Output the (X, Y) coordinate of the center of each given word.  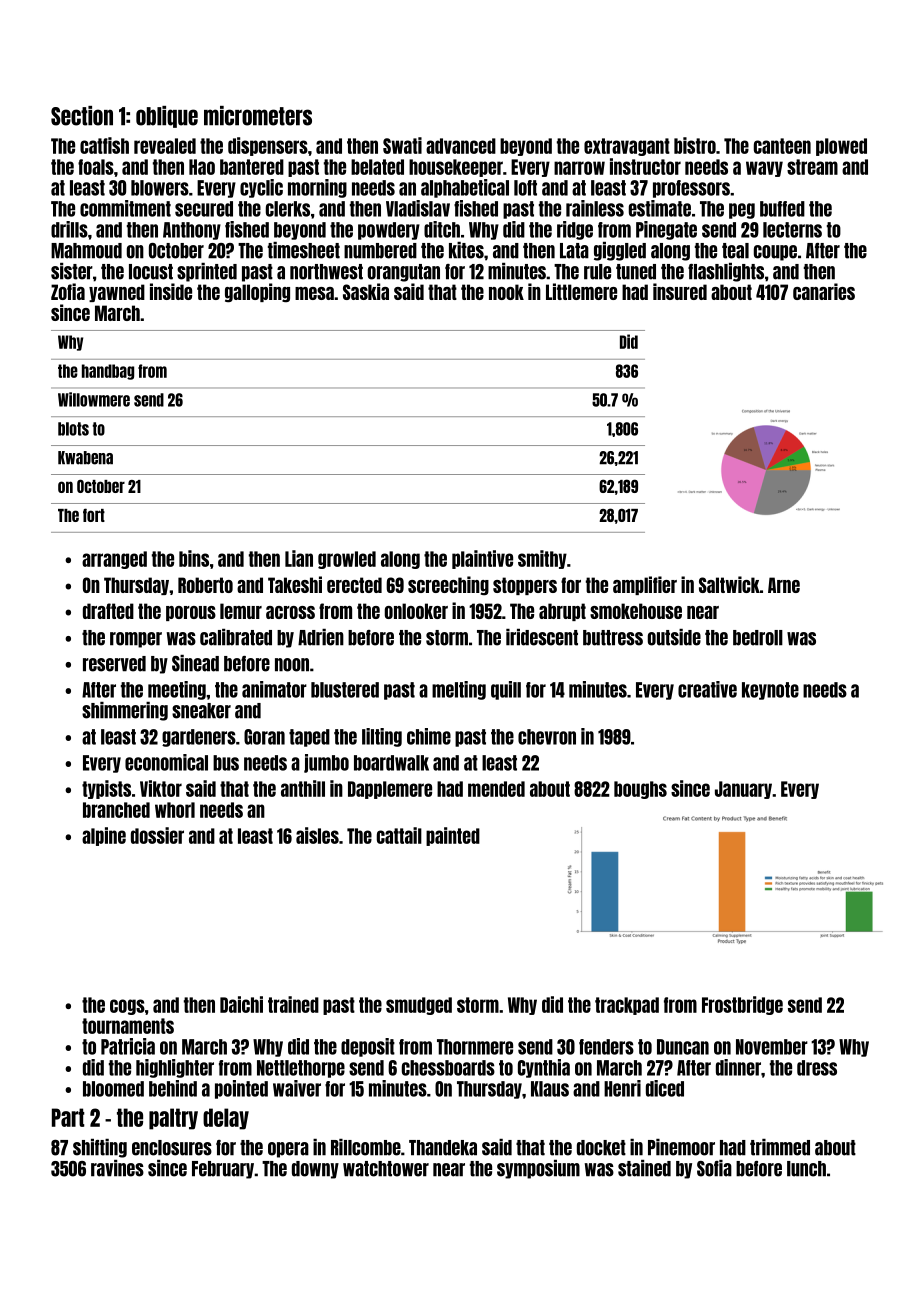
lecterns (792, 230)
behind (173, 1088)
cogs (127, 1007)
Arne (784, 585)
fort (94, 515)
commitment (125, 208)
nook (506, 292)
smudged (419, 1006)
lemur (241, 611)
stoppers (525, 586)
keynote (770, 691)
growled (347, 560)
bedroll (758, 638)
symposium (538, 1169)
